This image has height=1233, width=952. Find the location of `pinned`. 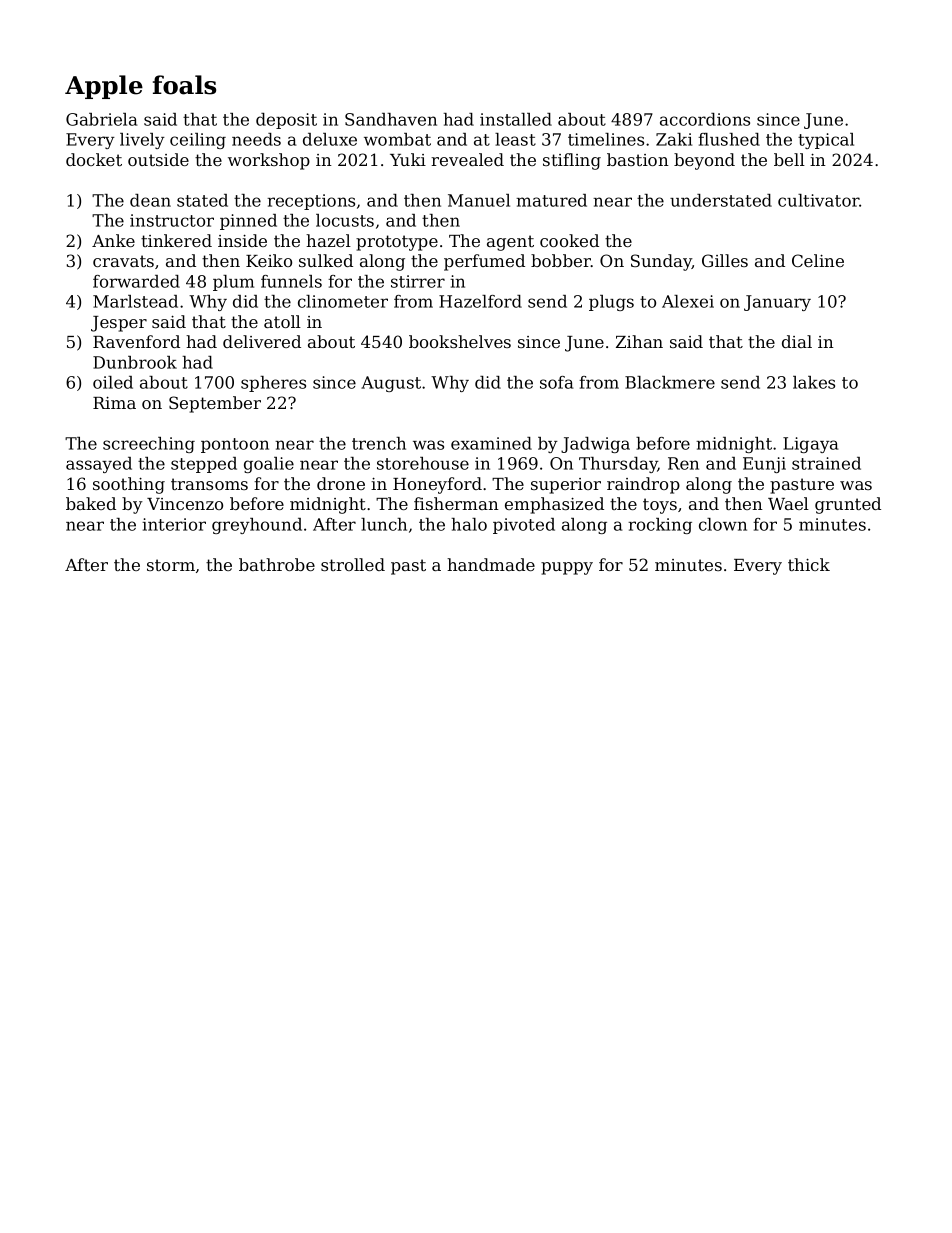

pinned is located at coordinates (248, 222).
